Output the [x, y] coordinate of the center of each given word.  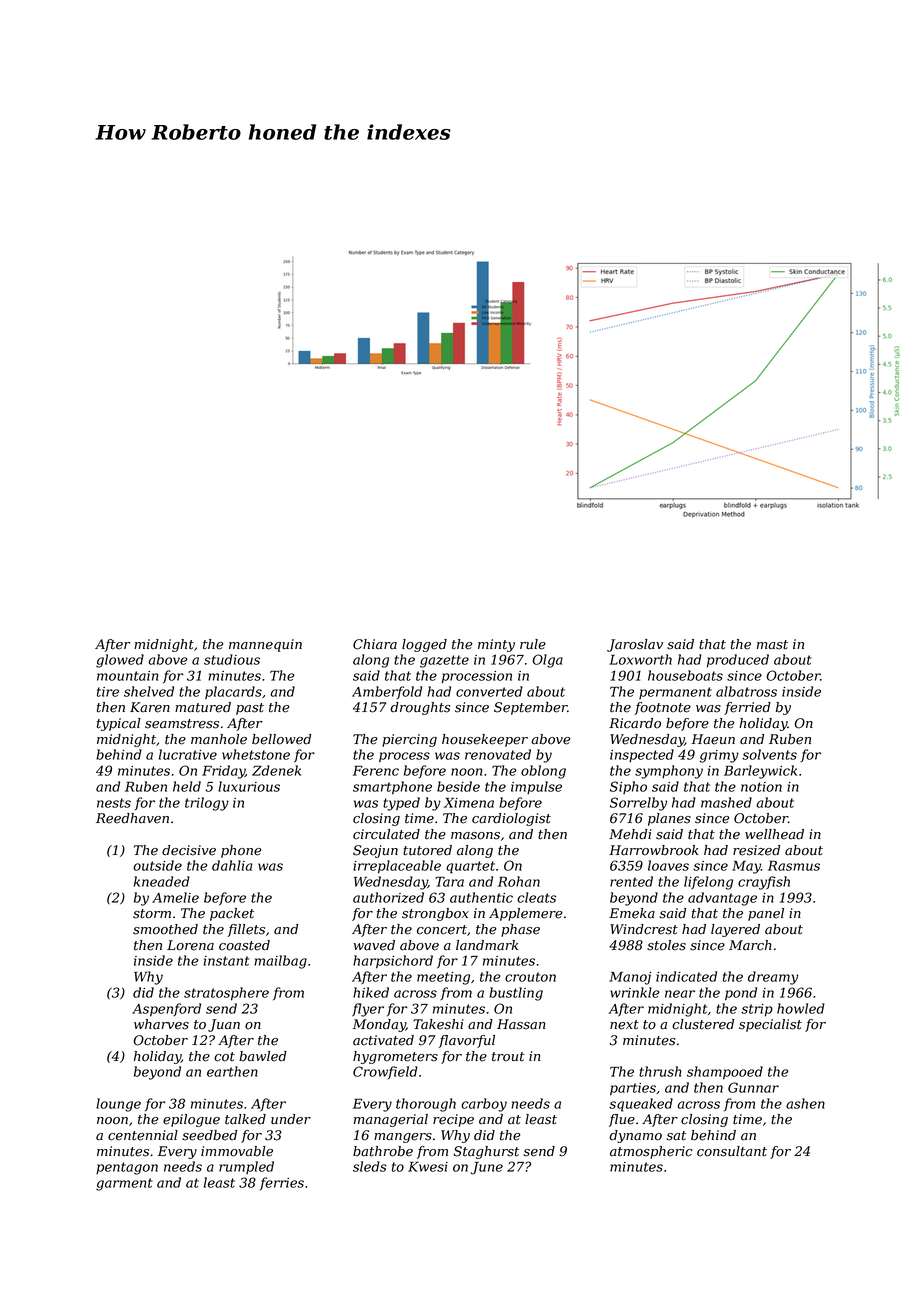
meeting [443, 978]
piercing [409, 740]
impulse [536, 787]
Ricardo [635, 723]
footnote [662, 708]
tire [108, 692]
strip [757, 1010]
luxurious [249, 786]
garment [124, 1184]
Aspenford [166, 1010]
